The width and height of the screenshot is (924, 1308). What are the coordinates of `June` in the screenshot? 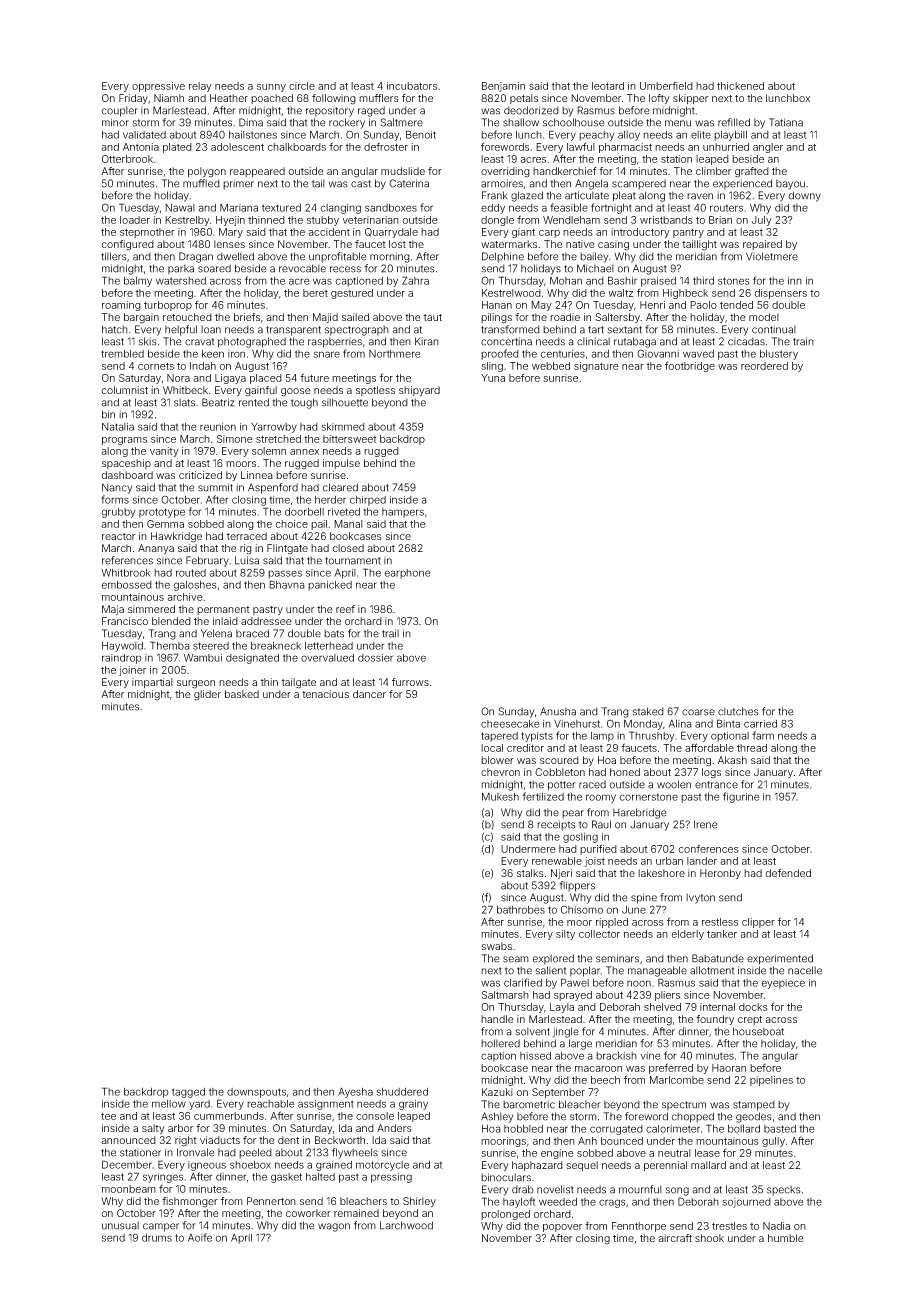 It's located at (634, 910).
